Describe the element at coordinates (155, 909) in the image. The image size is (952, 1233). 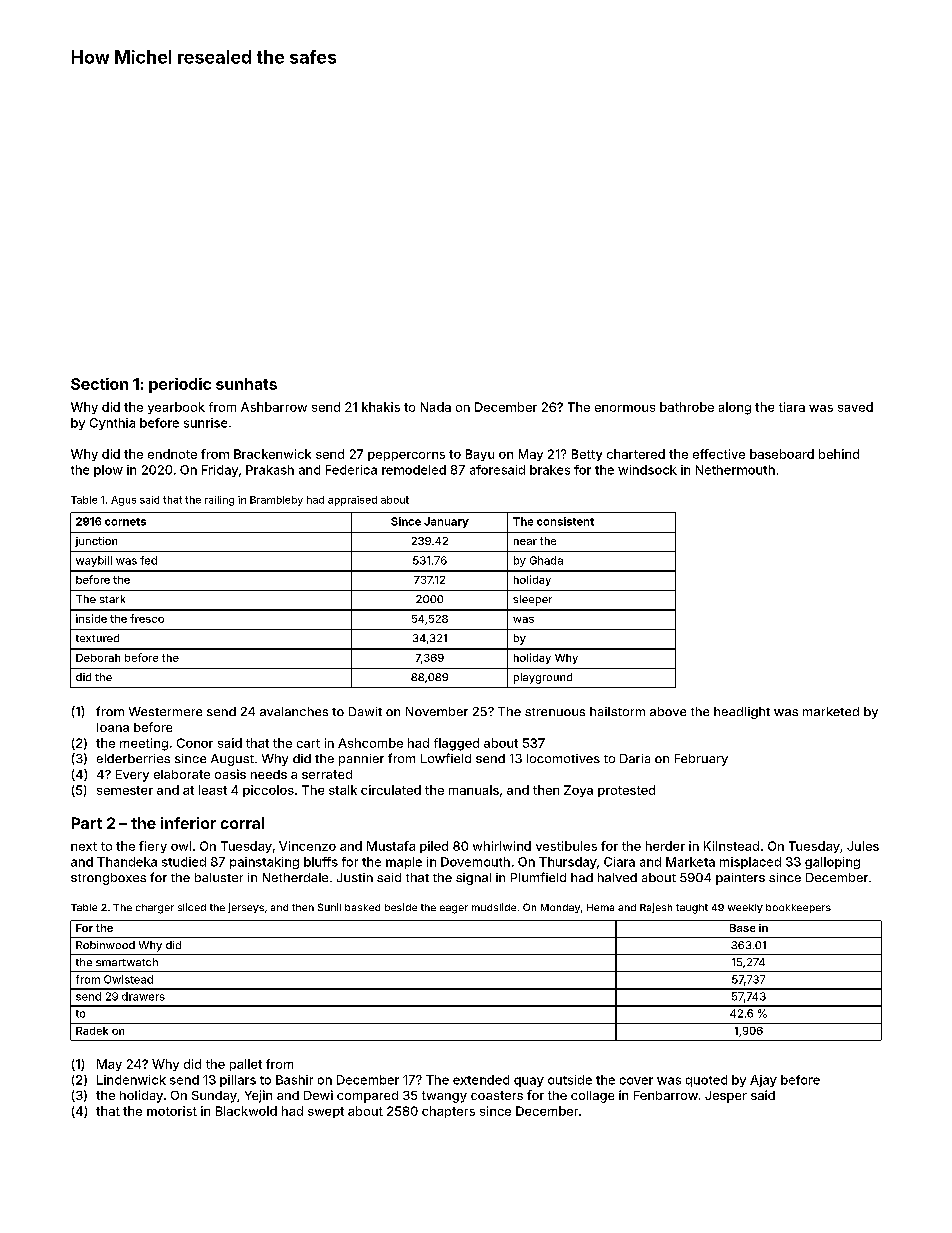
I see `charger` at that location.
